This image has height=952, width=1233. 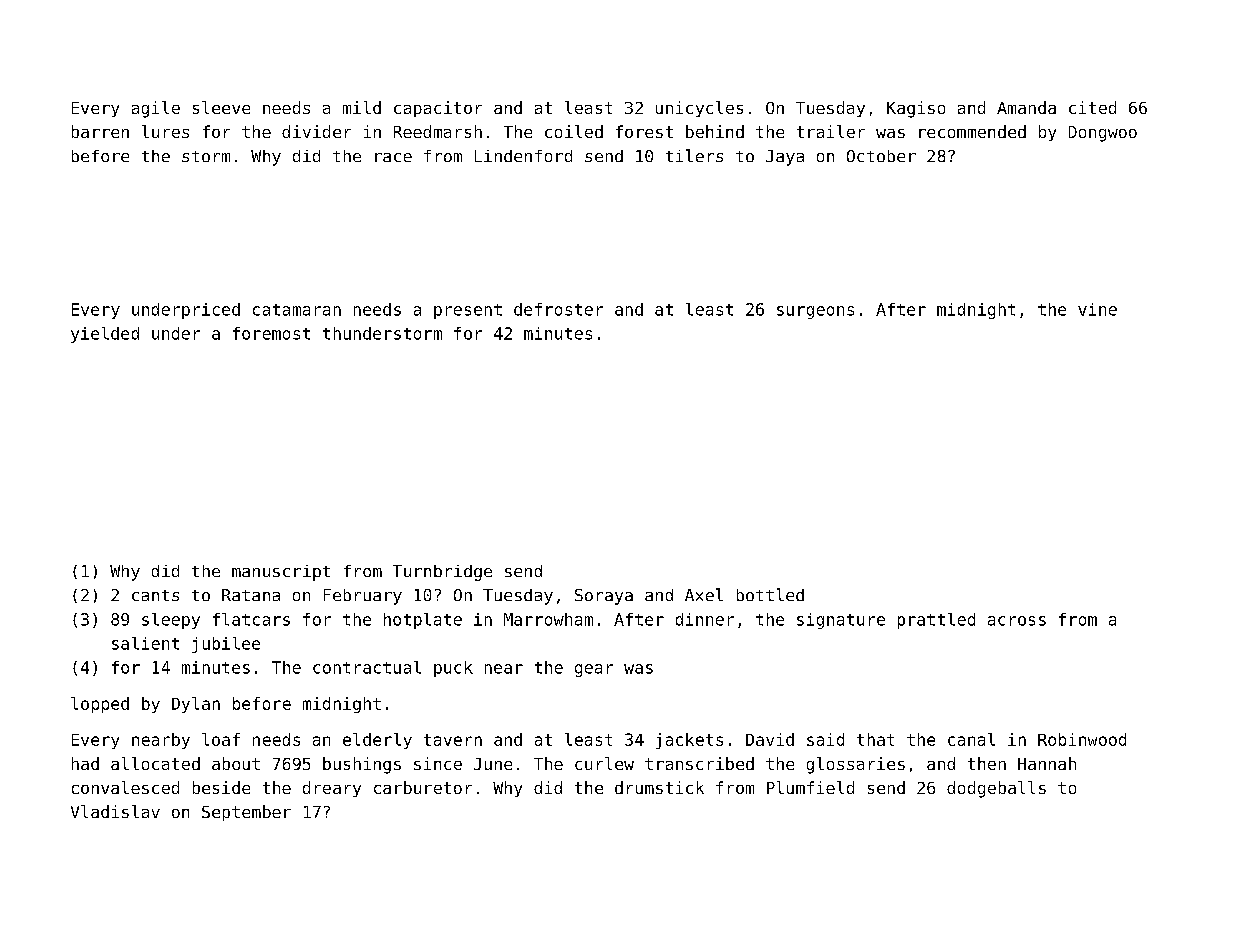 What do you see at coordinates (704, 594) in the image?
I see `Axel` at bounding box center [704, 594].
